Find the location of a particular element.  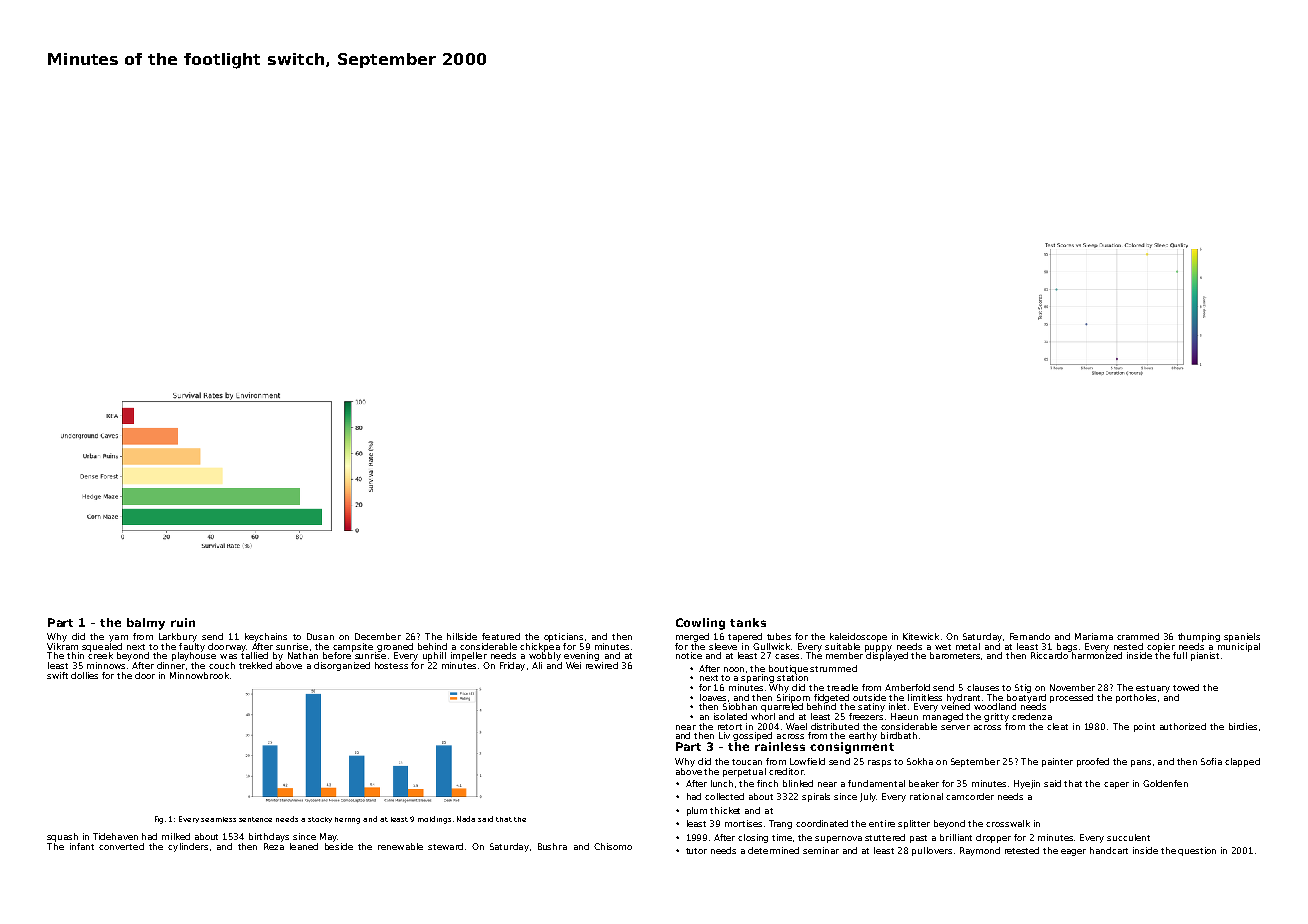

birdies is located at coordinates (1243, 726).
